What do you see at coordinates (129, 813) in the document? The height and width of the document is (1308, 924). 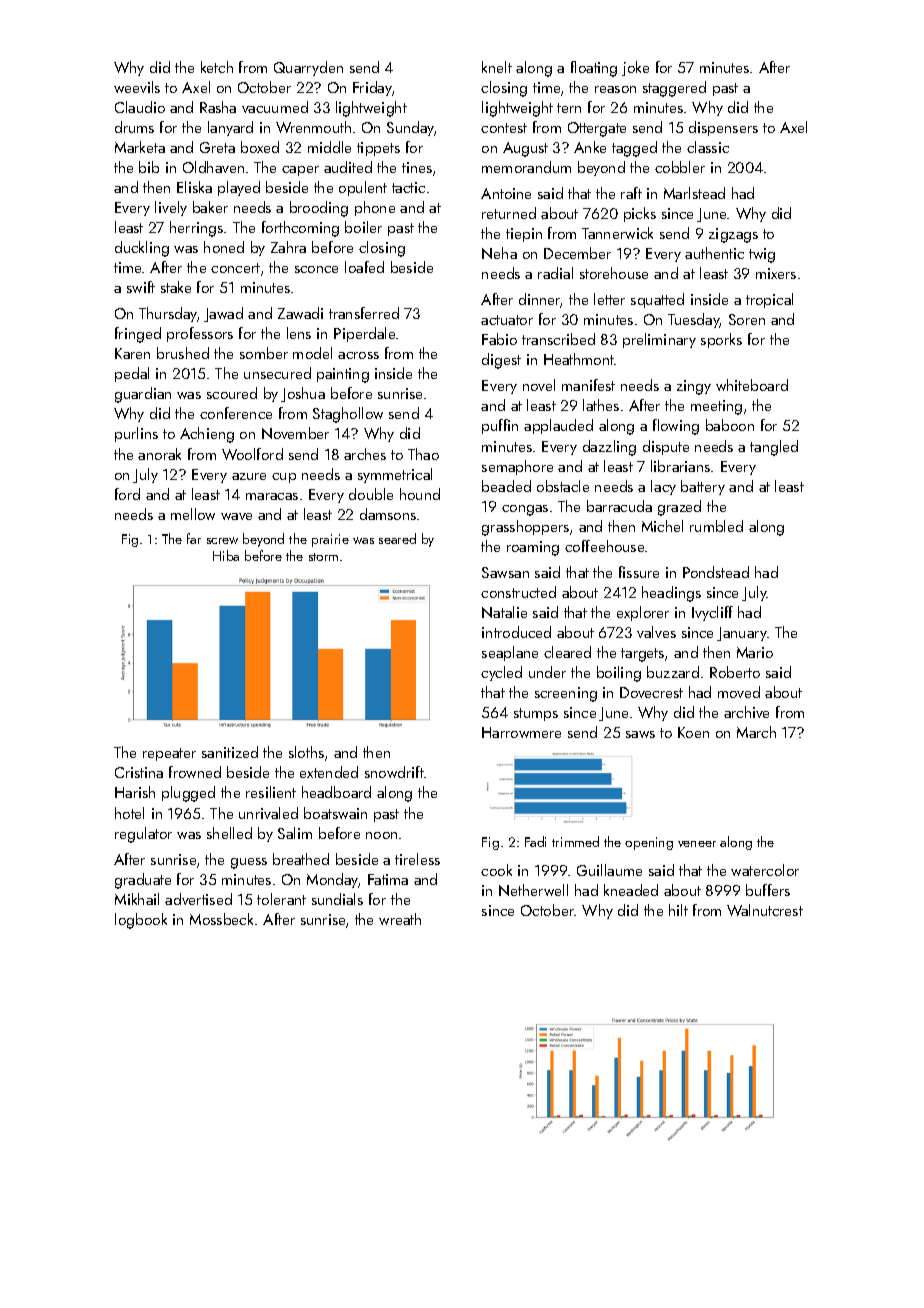 I see `hotel` at bounding box center [129, 813].
